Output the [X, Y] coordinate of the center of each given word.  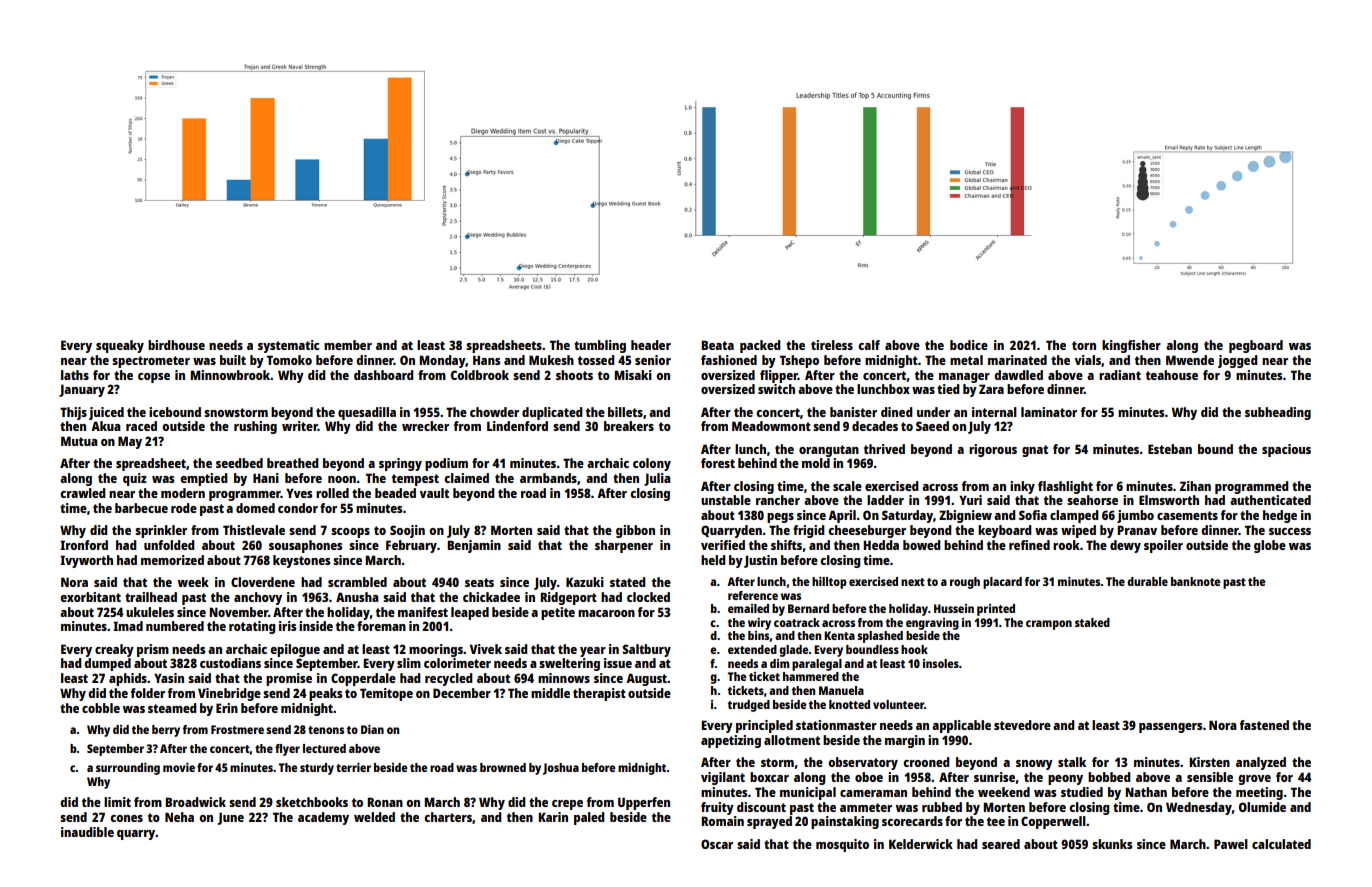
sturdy [317, 769]
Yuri [970, 500]
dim [779, 663]
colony [652, 464]
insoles [941, 663]
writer [300, 426]
